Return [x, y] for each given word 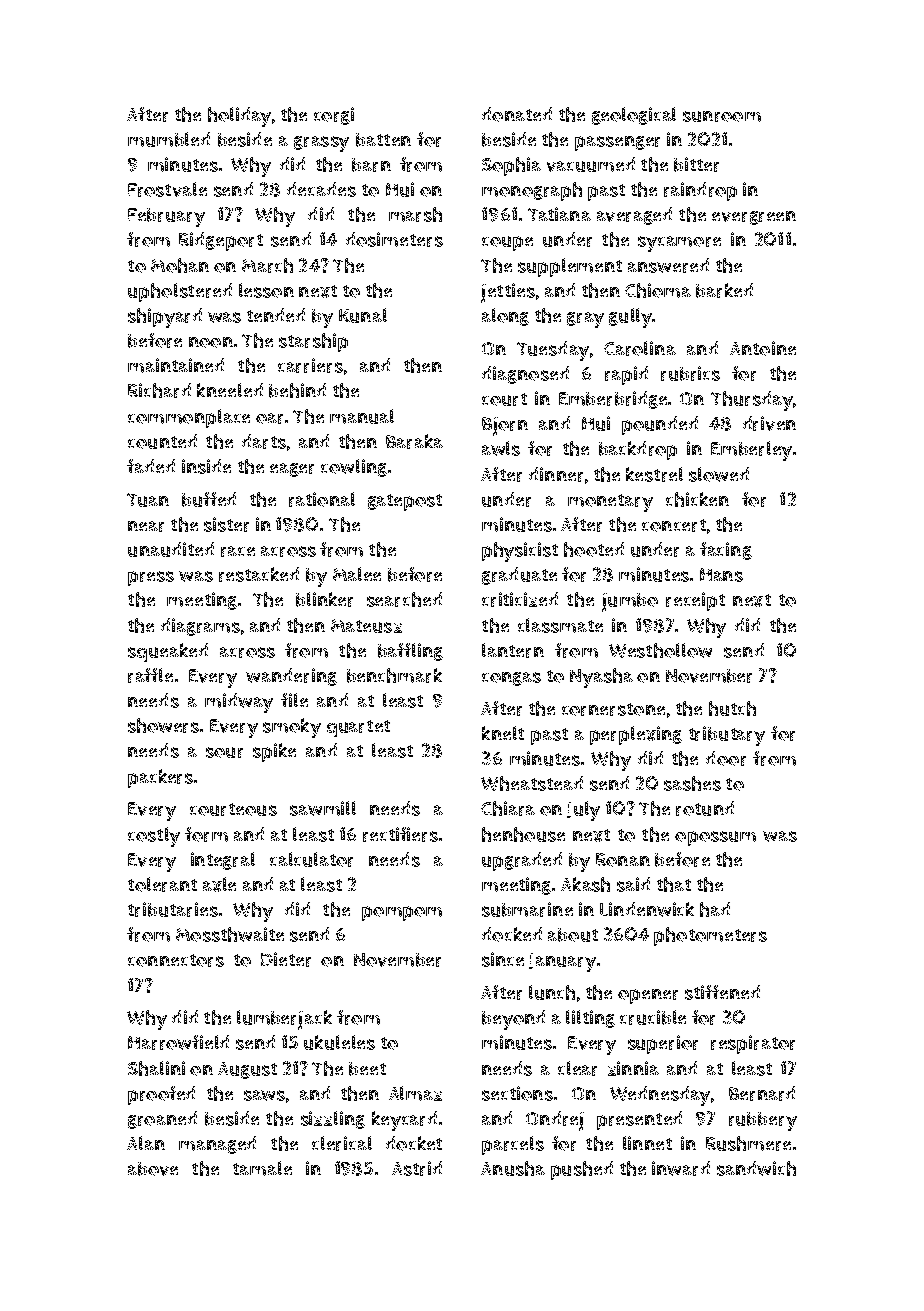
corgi [334, 116]
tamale [262, 1168]
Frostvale [167, 189]
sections [517, 1093]
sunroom [722, 116]
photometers [710, 936]
